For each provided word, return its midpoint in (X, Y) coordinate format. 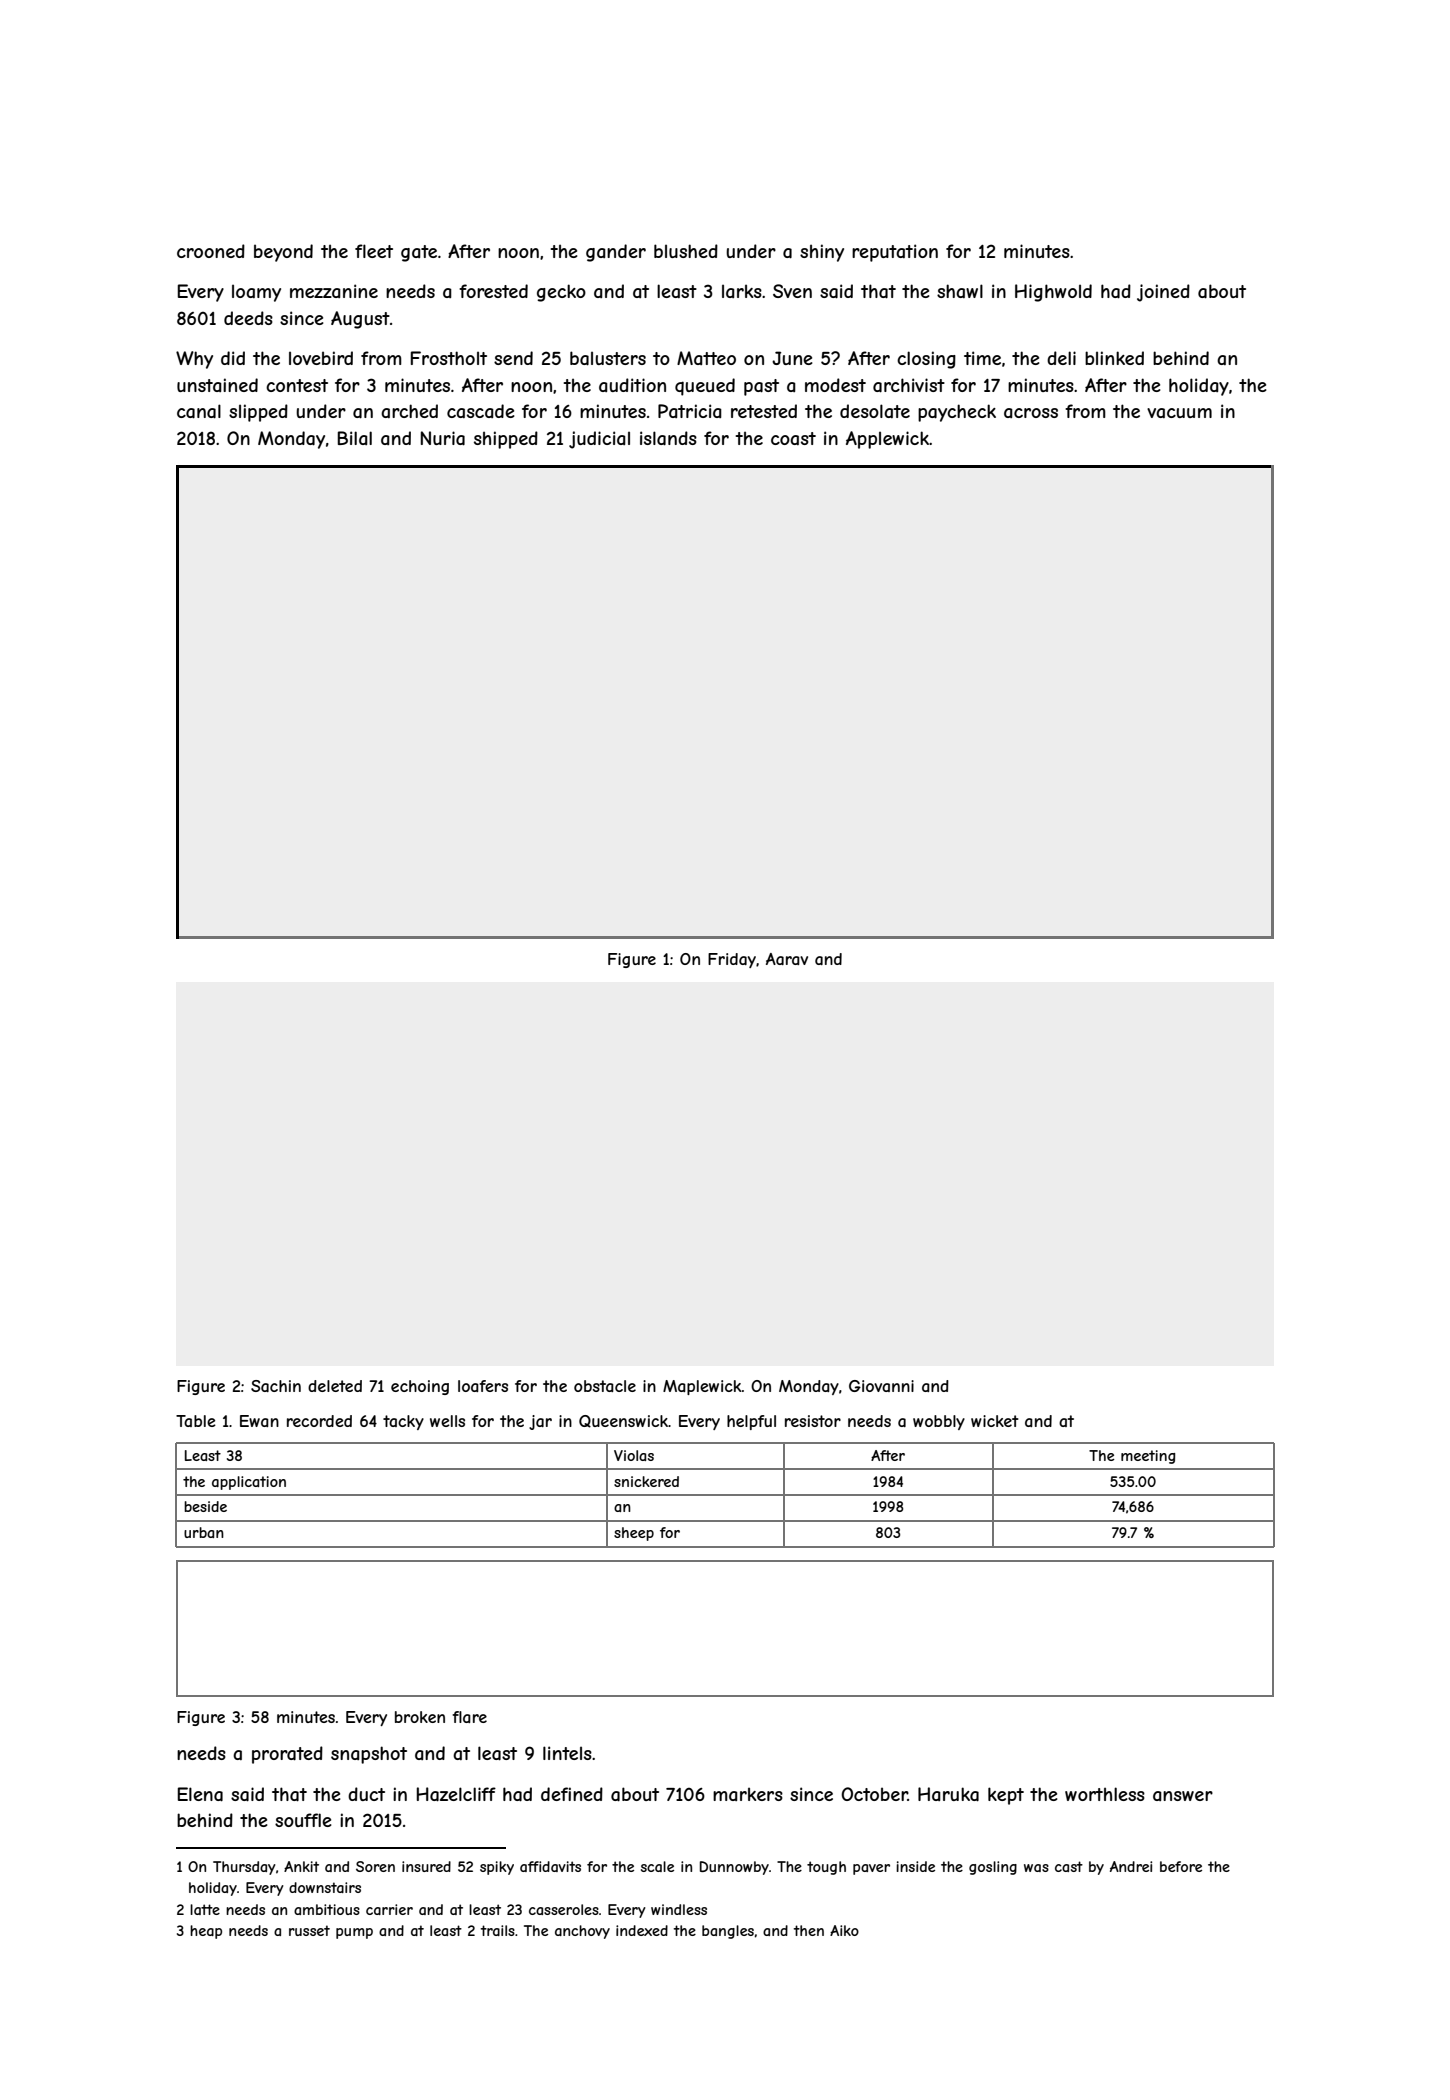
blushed (686, 251)
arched (409, 411)
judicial (599, 440)
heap (206, 1932)
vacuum (1179, 413)
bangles (728, 1932)
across (1031, 413)
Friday (732, 960)
